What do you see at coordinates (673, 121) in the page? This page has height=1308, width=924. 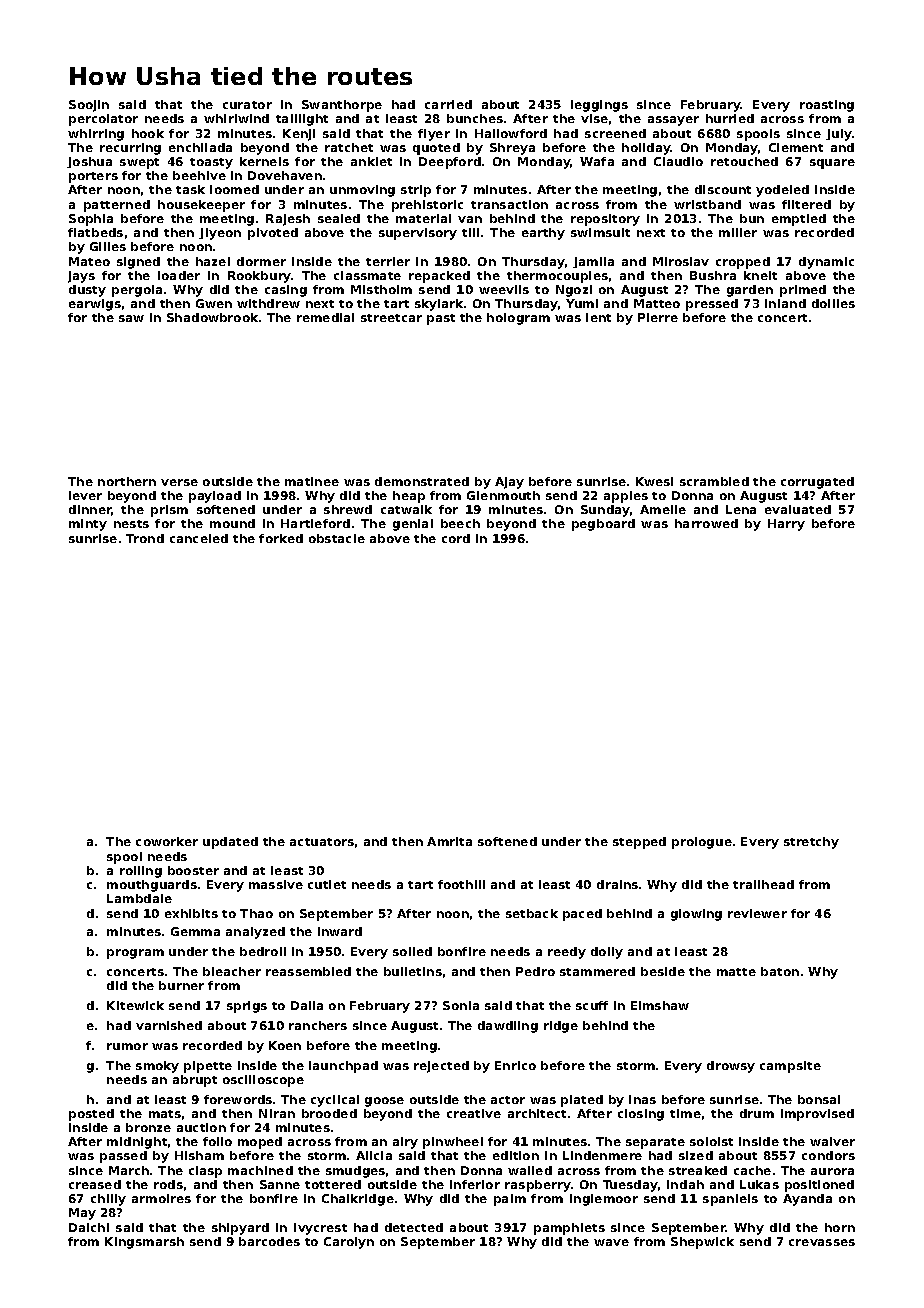 I see `assayer` at bounding box center [673, 121].
